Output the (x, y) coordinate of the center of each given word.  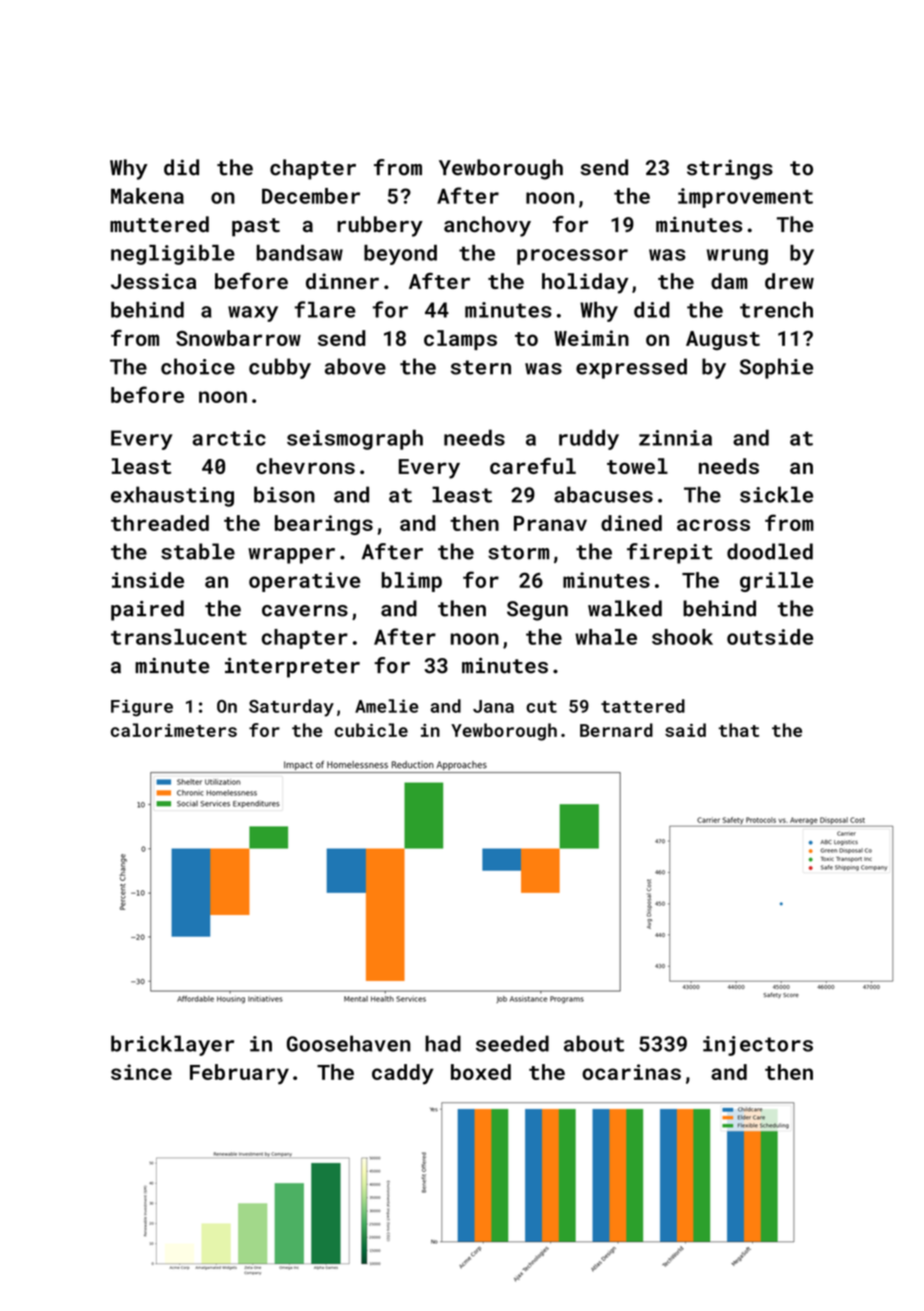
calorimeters (174, 730)
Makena (147, 196)
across (713, 525)
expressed (631, 368)
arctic (229, 438)
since (141, 1072)
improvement (745, 198)
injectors (758, 1046)
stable (198, 551)
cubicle (371, 730)
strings (730, 170)
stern (481, 367)
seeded (512, 1043)
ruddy (589, 439)
